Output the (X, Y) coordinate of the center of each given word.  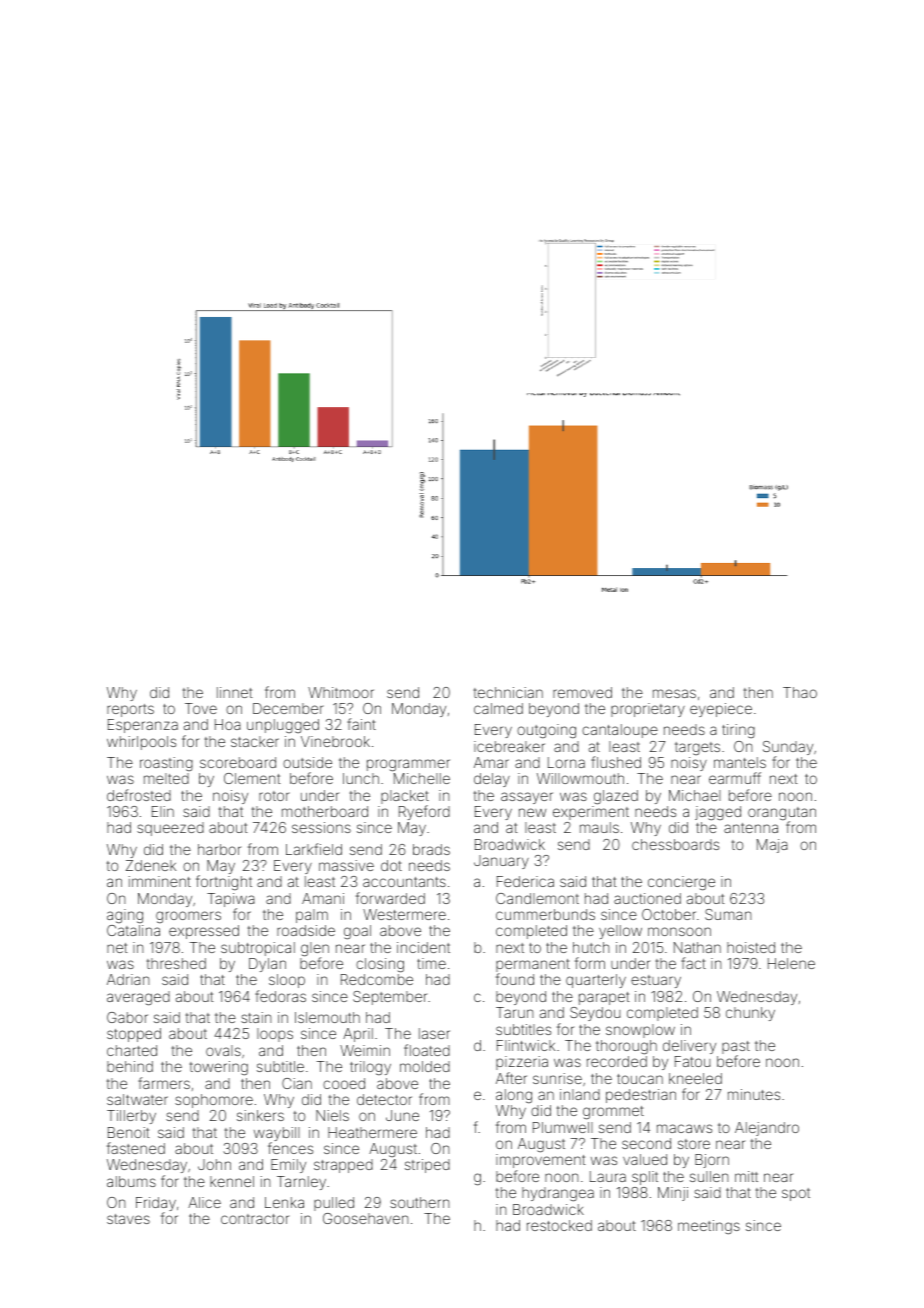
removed (582, 692)
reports (130, 710)
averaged (138, 998)
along (514, 1096)
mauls (599, 827)
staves (128, 1219)
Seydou (595, 1014)
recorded (617, 1061)
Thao (800, 692)
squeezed (170, 829)
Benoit (129, 1132)
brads (431, 849)
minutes (754, 1094)
